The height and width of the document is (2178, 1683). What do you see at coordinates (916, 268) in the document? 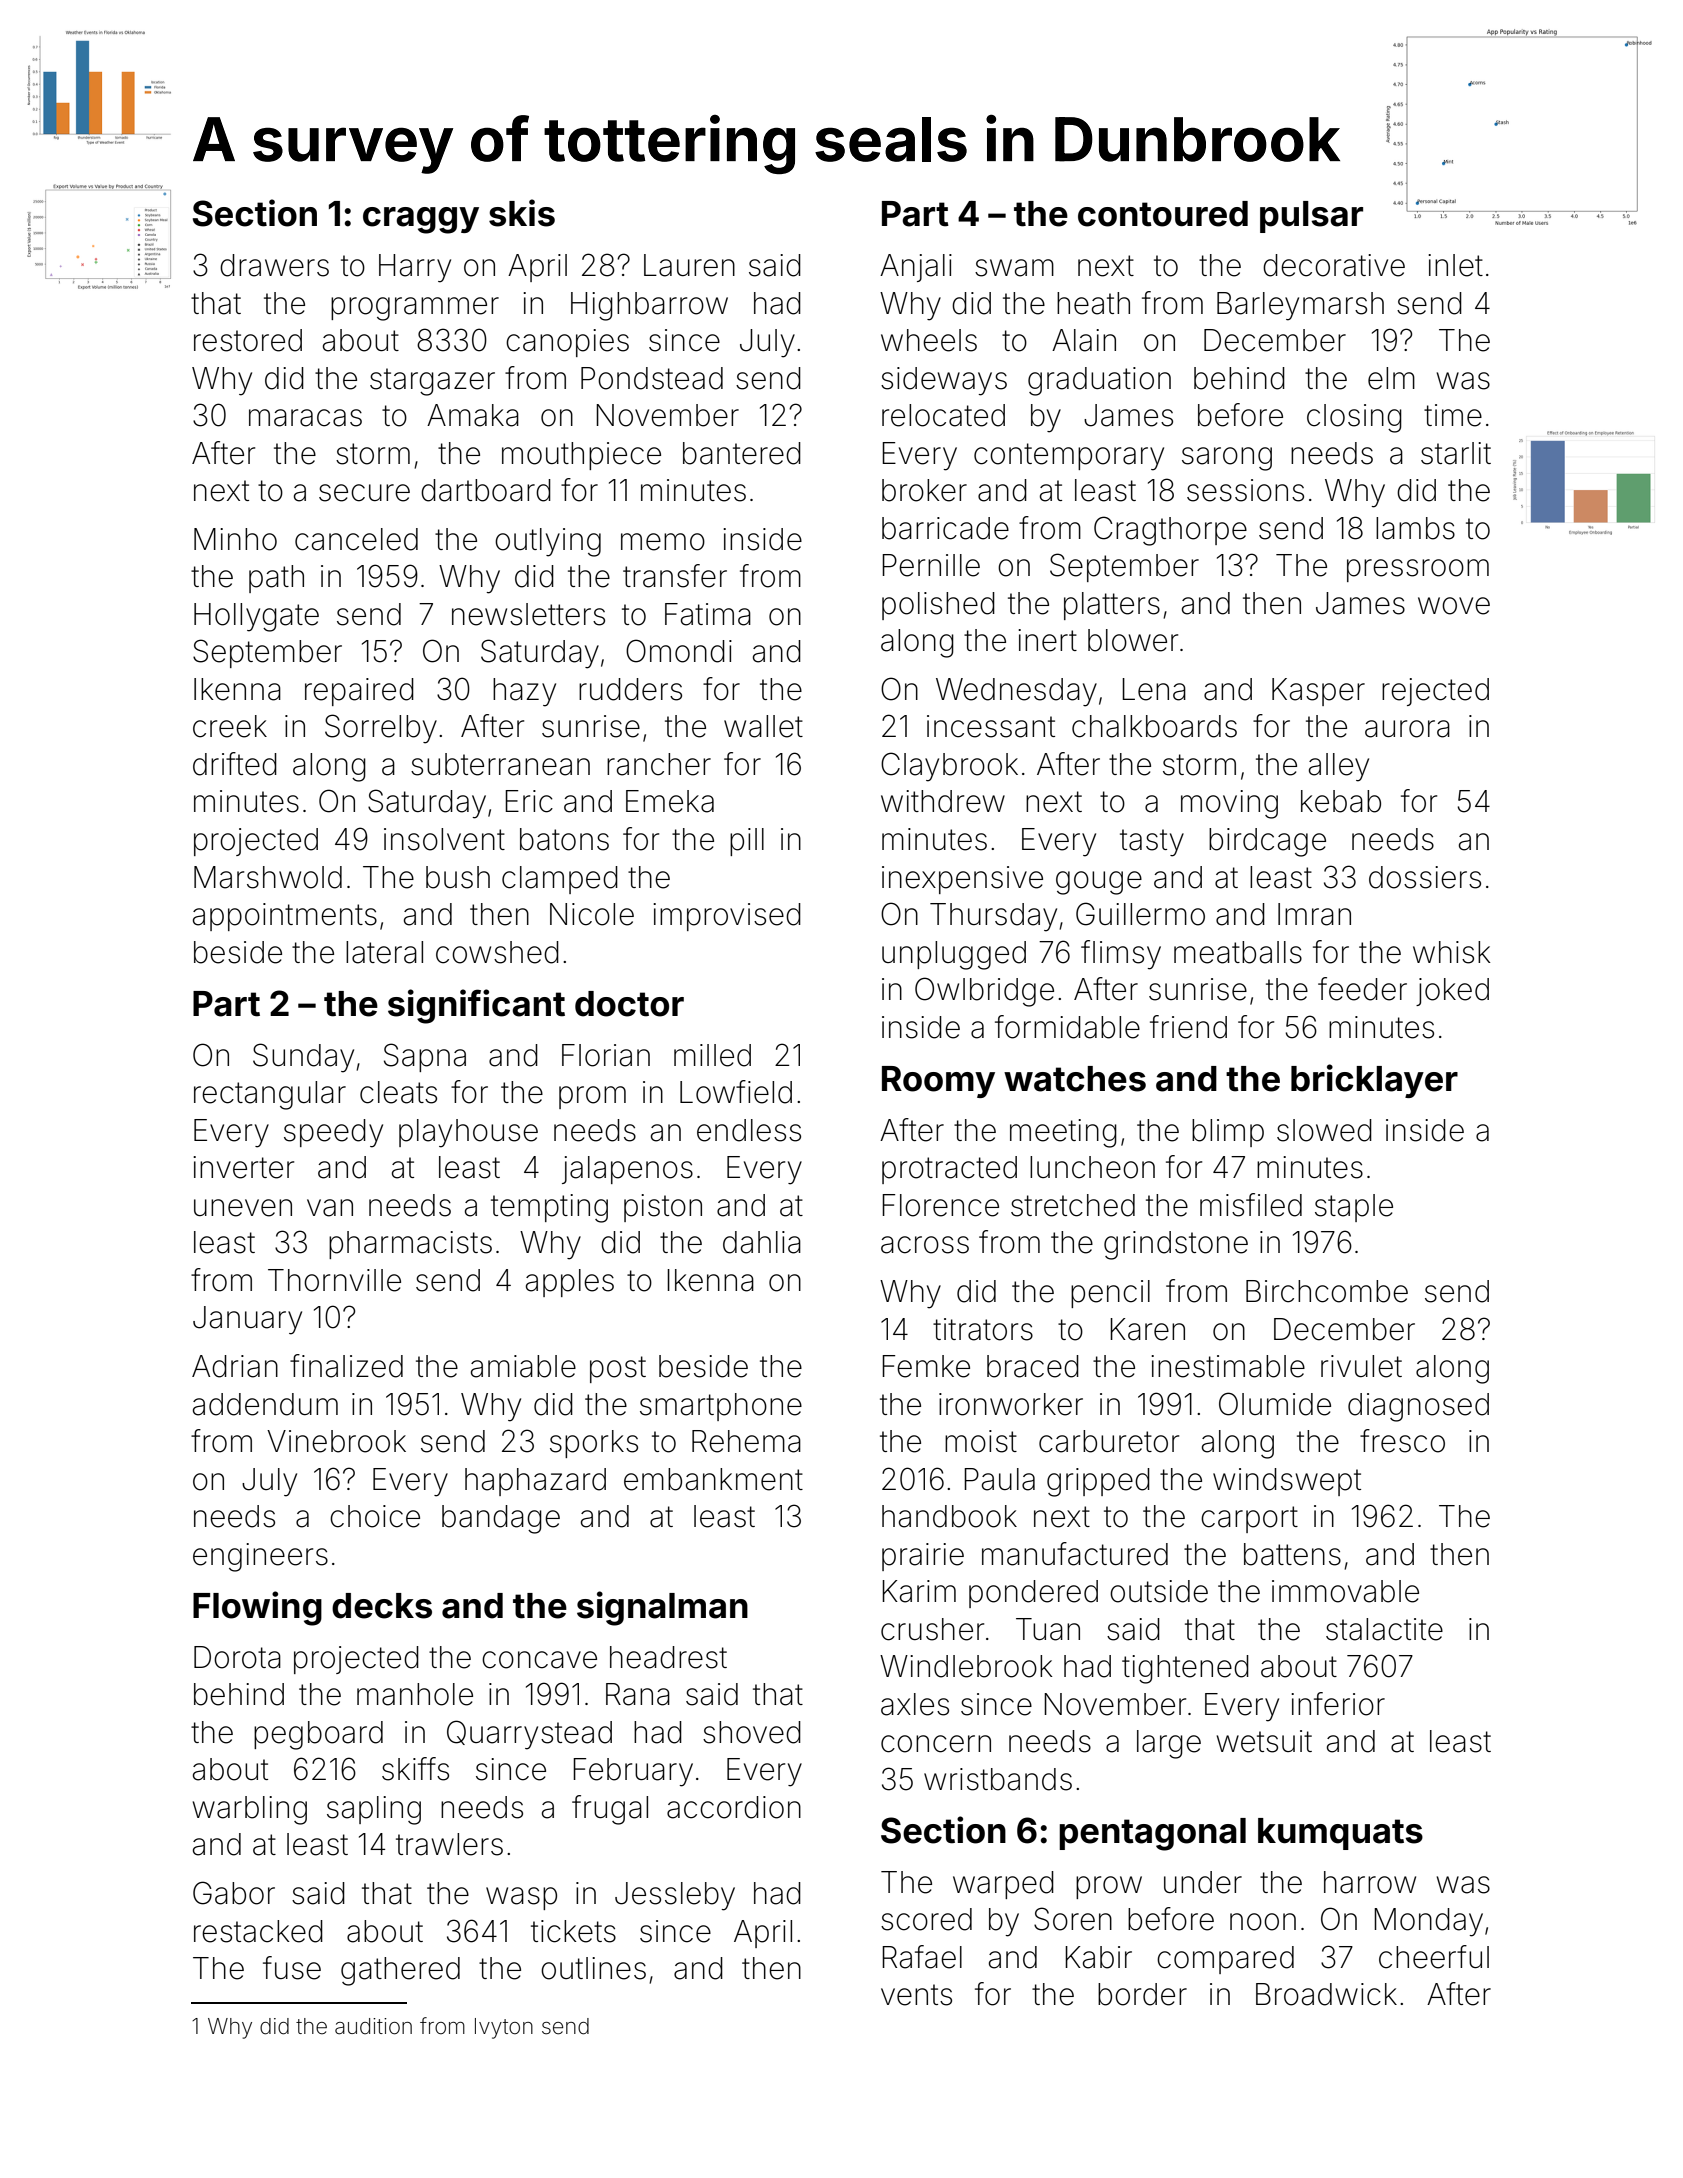
I see `Anjali` at bounding box center [916, 268].
